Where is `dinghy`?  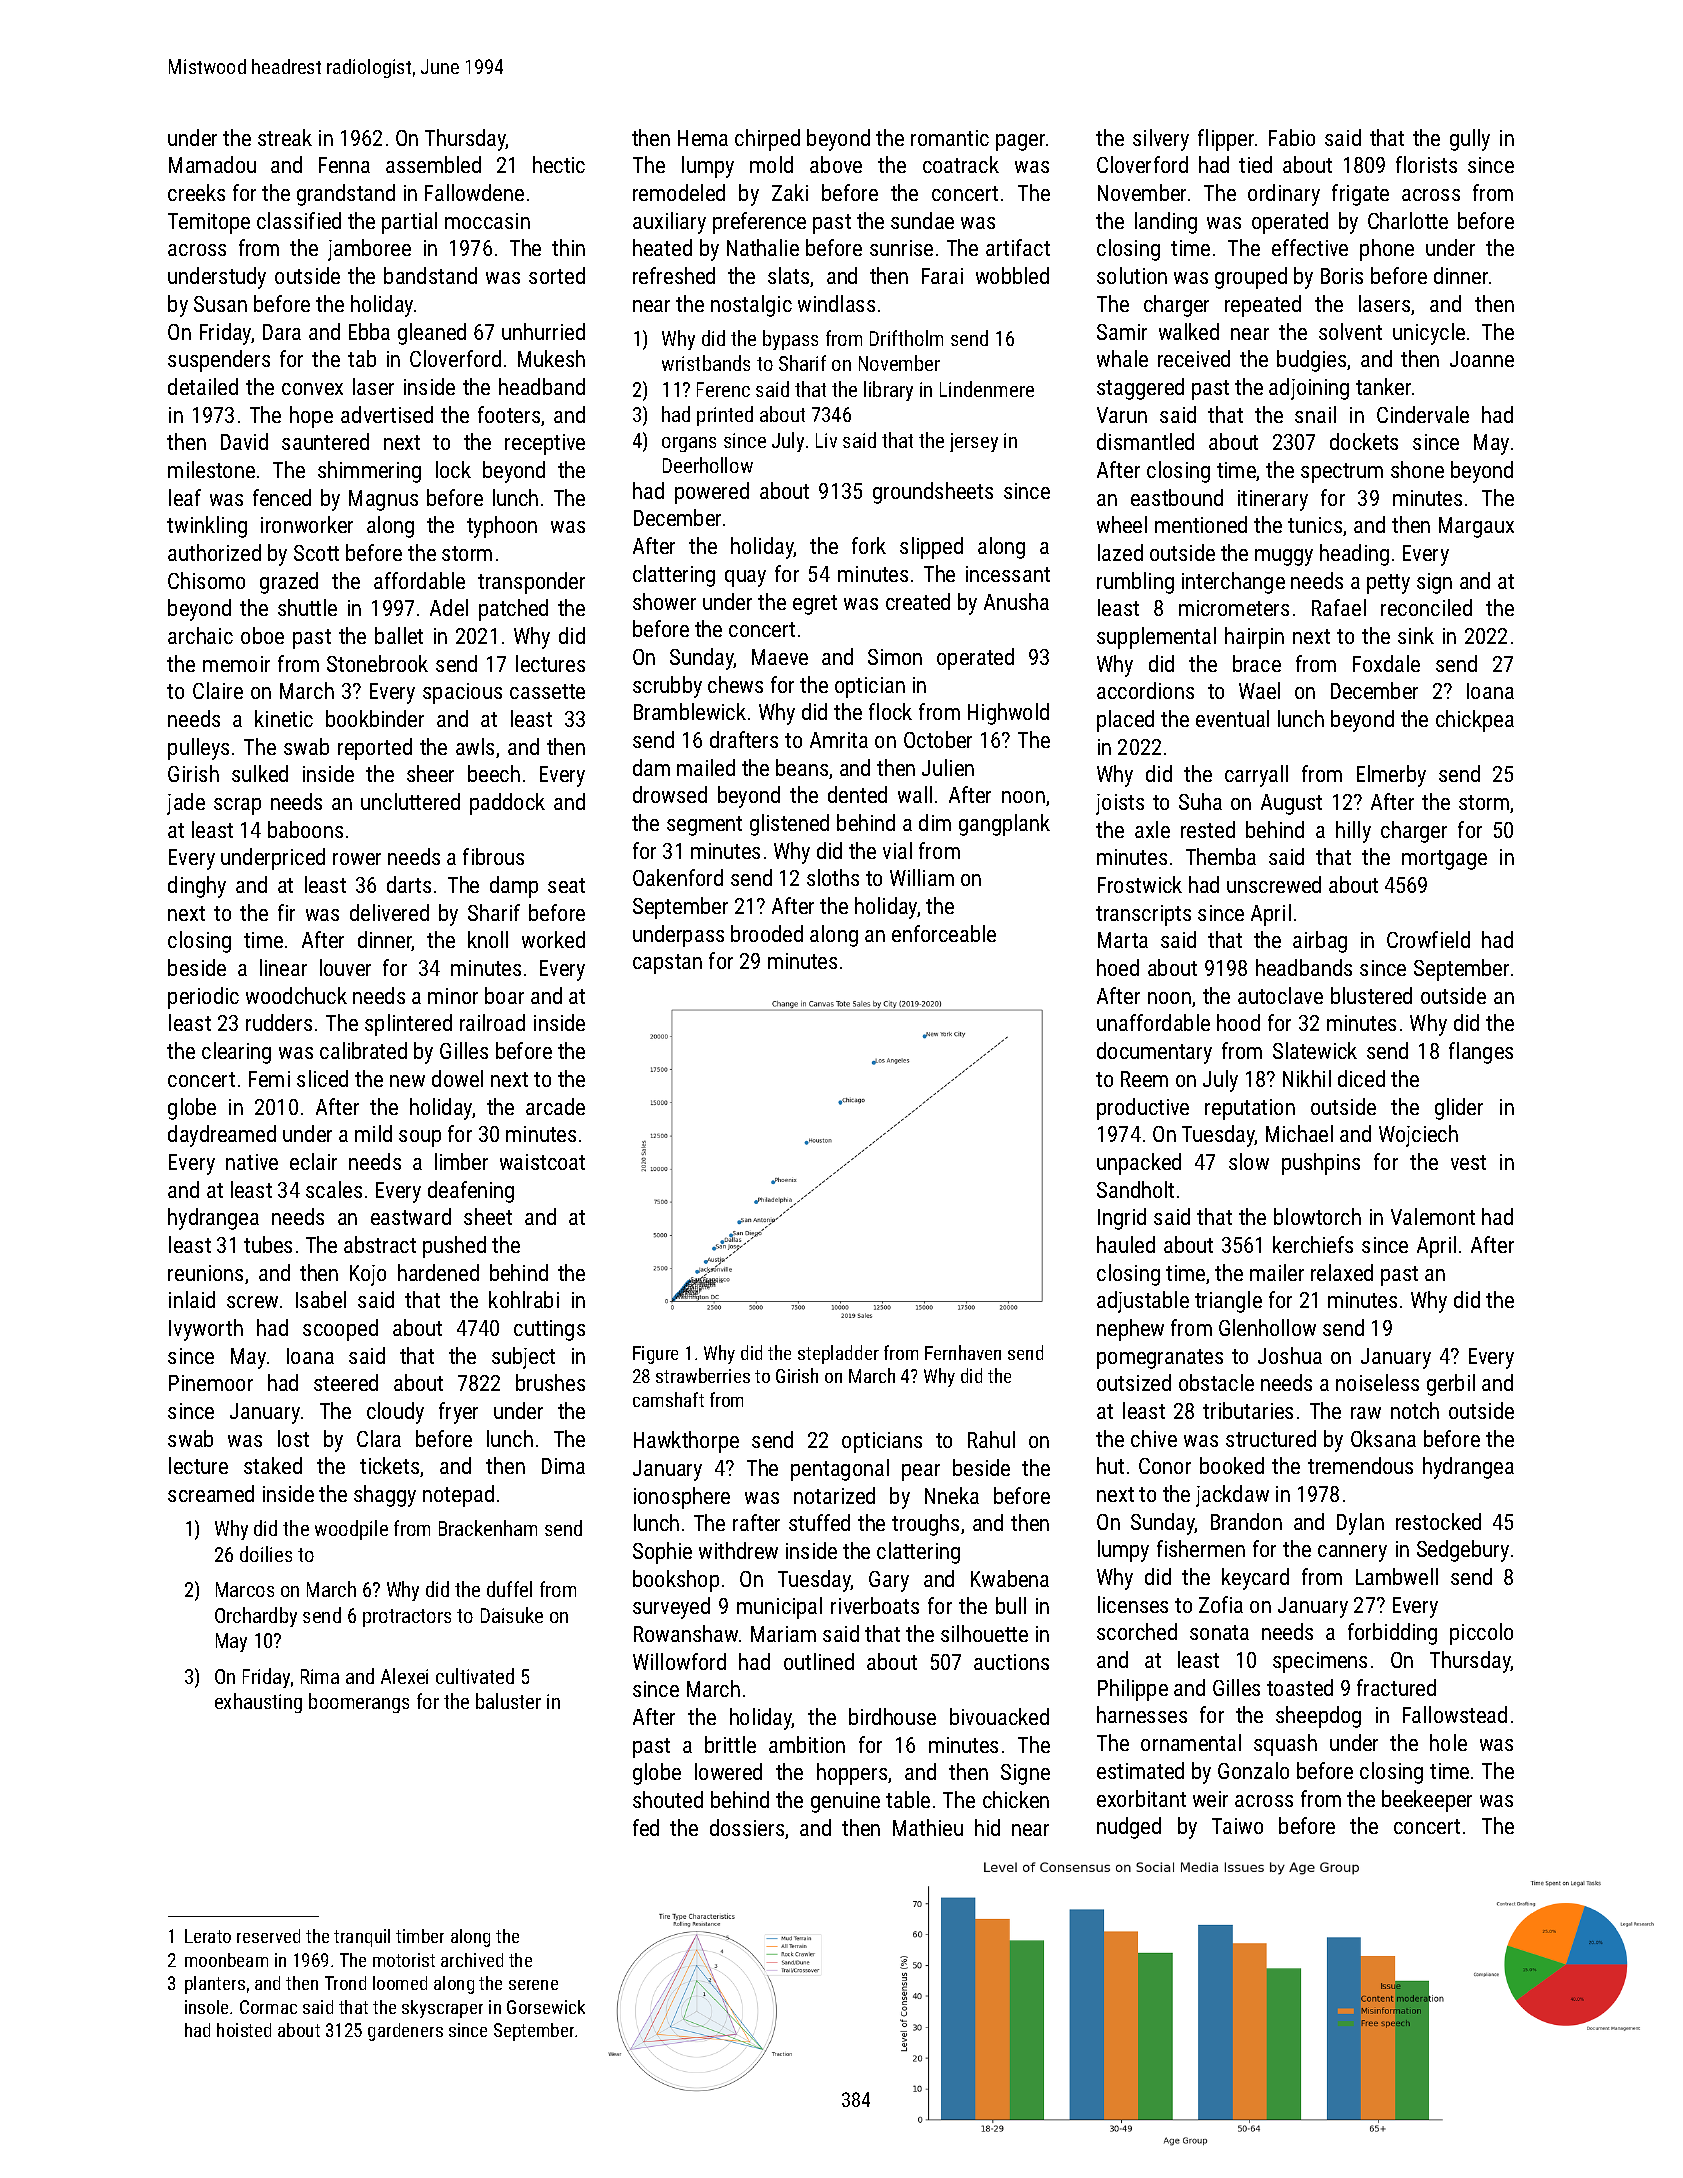
dinghy is located at coordinates (197, 887).
